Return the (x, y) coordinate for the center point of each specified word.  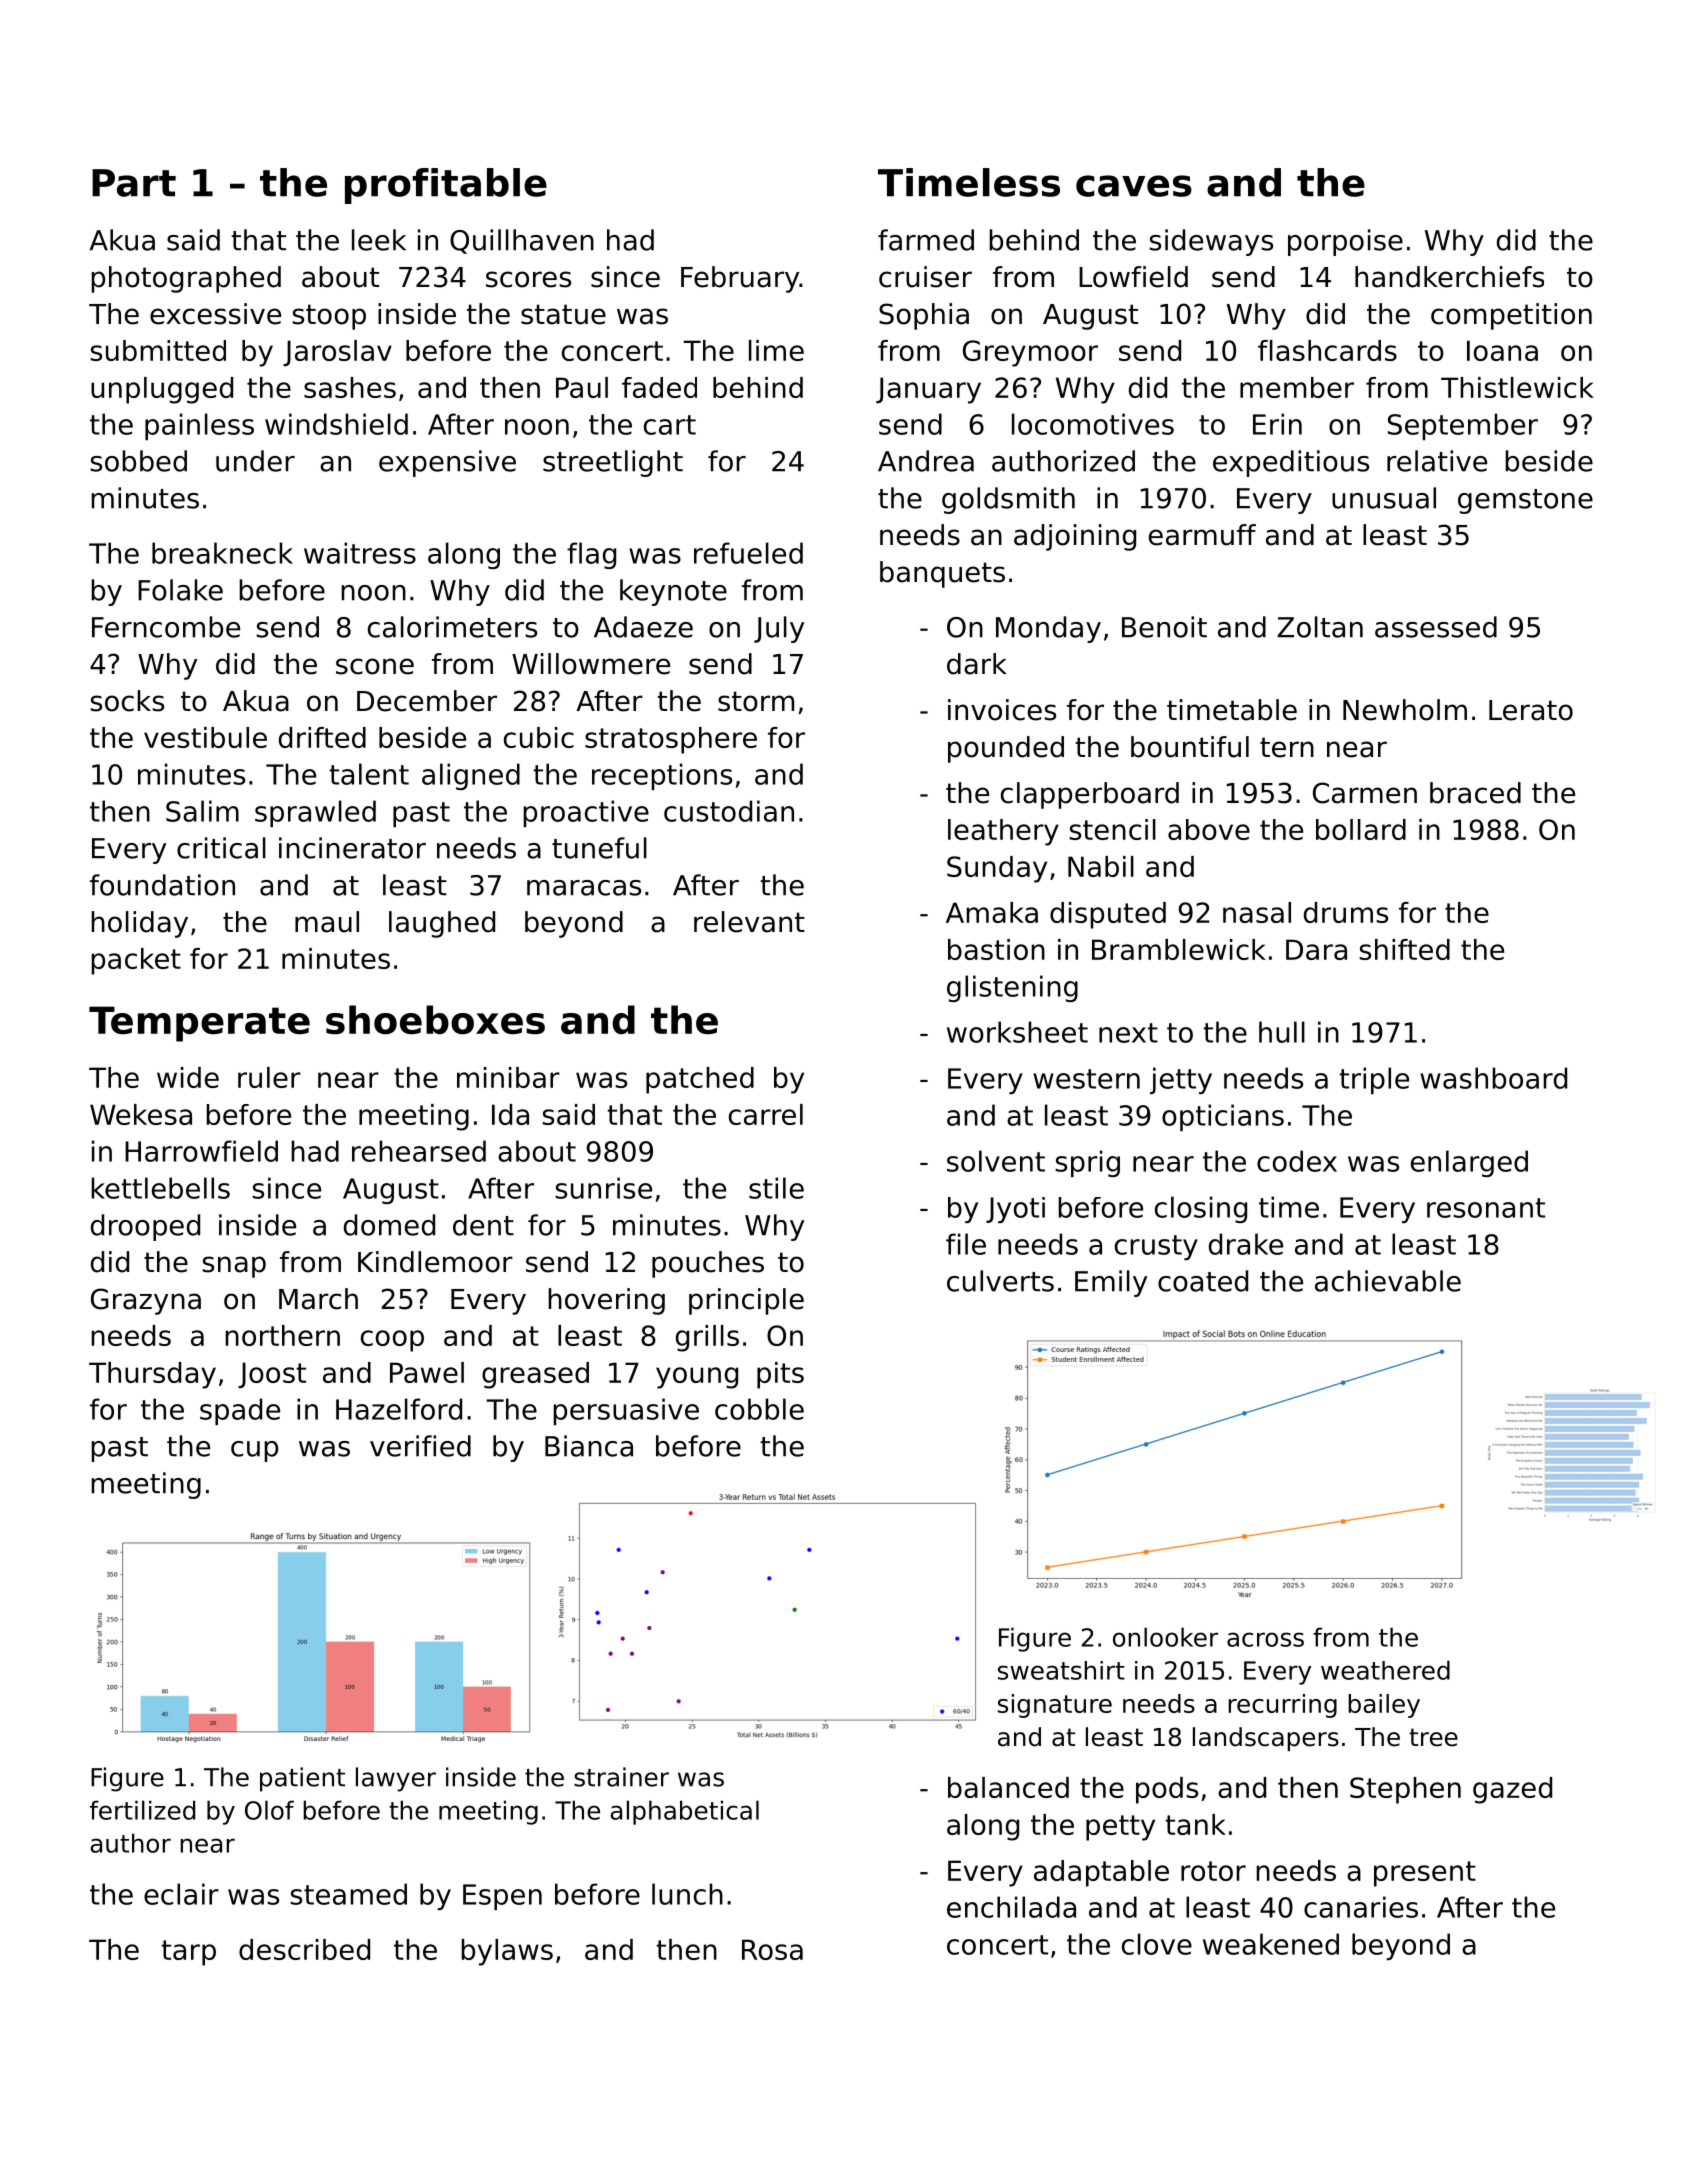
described (304, 1949)
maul (327, 922)
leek (379, 240)
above (1209, 829)
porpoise (1345, 242)
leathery (1003, 832)
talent (369, 774)
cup (254, 1451)
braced (1475, 793)
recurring (1282, 1706)
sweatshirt (1061, 1670)
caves (1134, 186)
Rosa (772, 1949)
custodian (729, 811)
